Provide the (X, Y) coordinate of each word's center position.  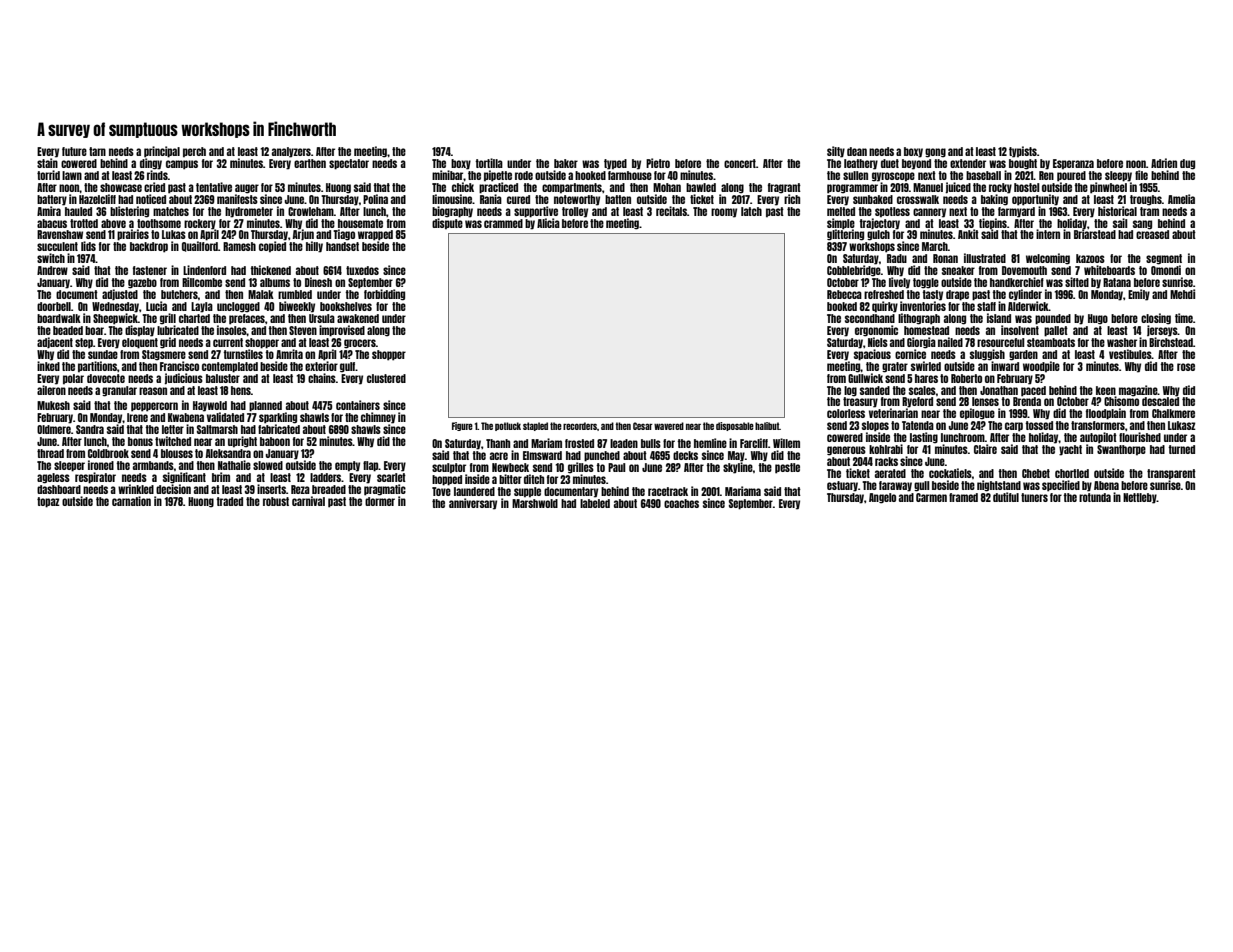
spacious (872, 355)
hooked (590, 175)
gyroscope (893, 177)
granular (119, 391)
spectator (349, 164)
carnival (308, 501)
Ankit (968, 234)
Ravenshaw (60, 234)
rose (1186, 367)
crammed (503, 223)
